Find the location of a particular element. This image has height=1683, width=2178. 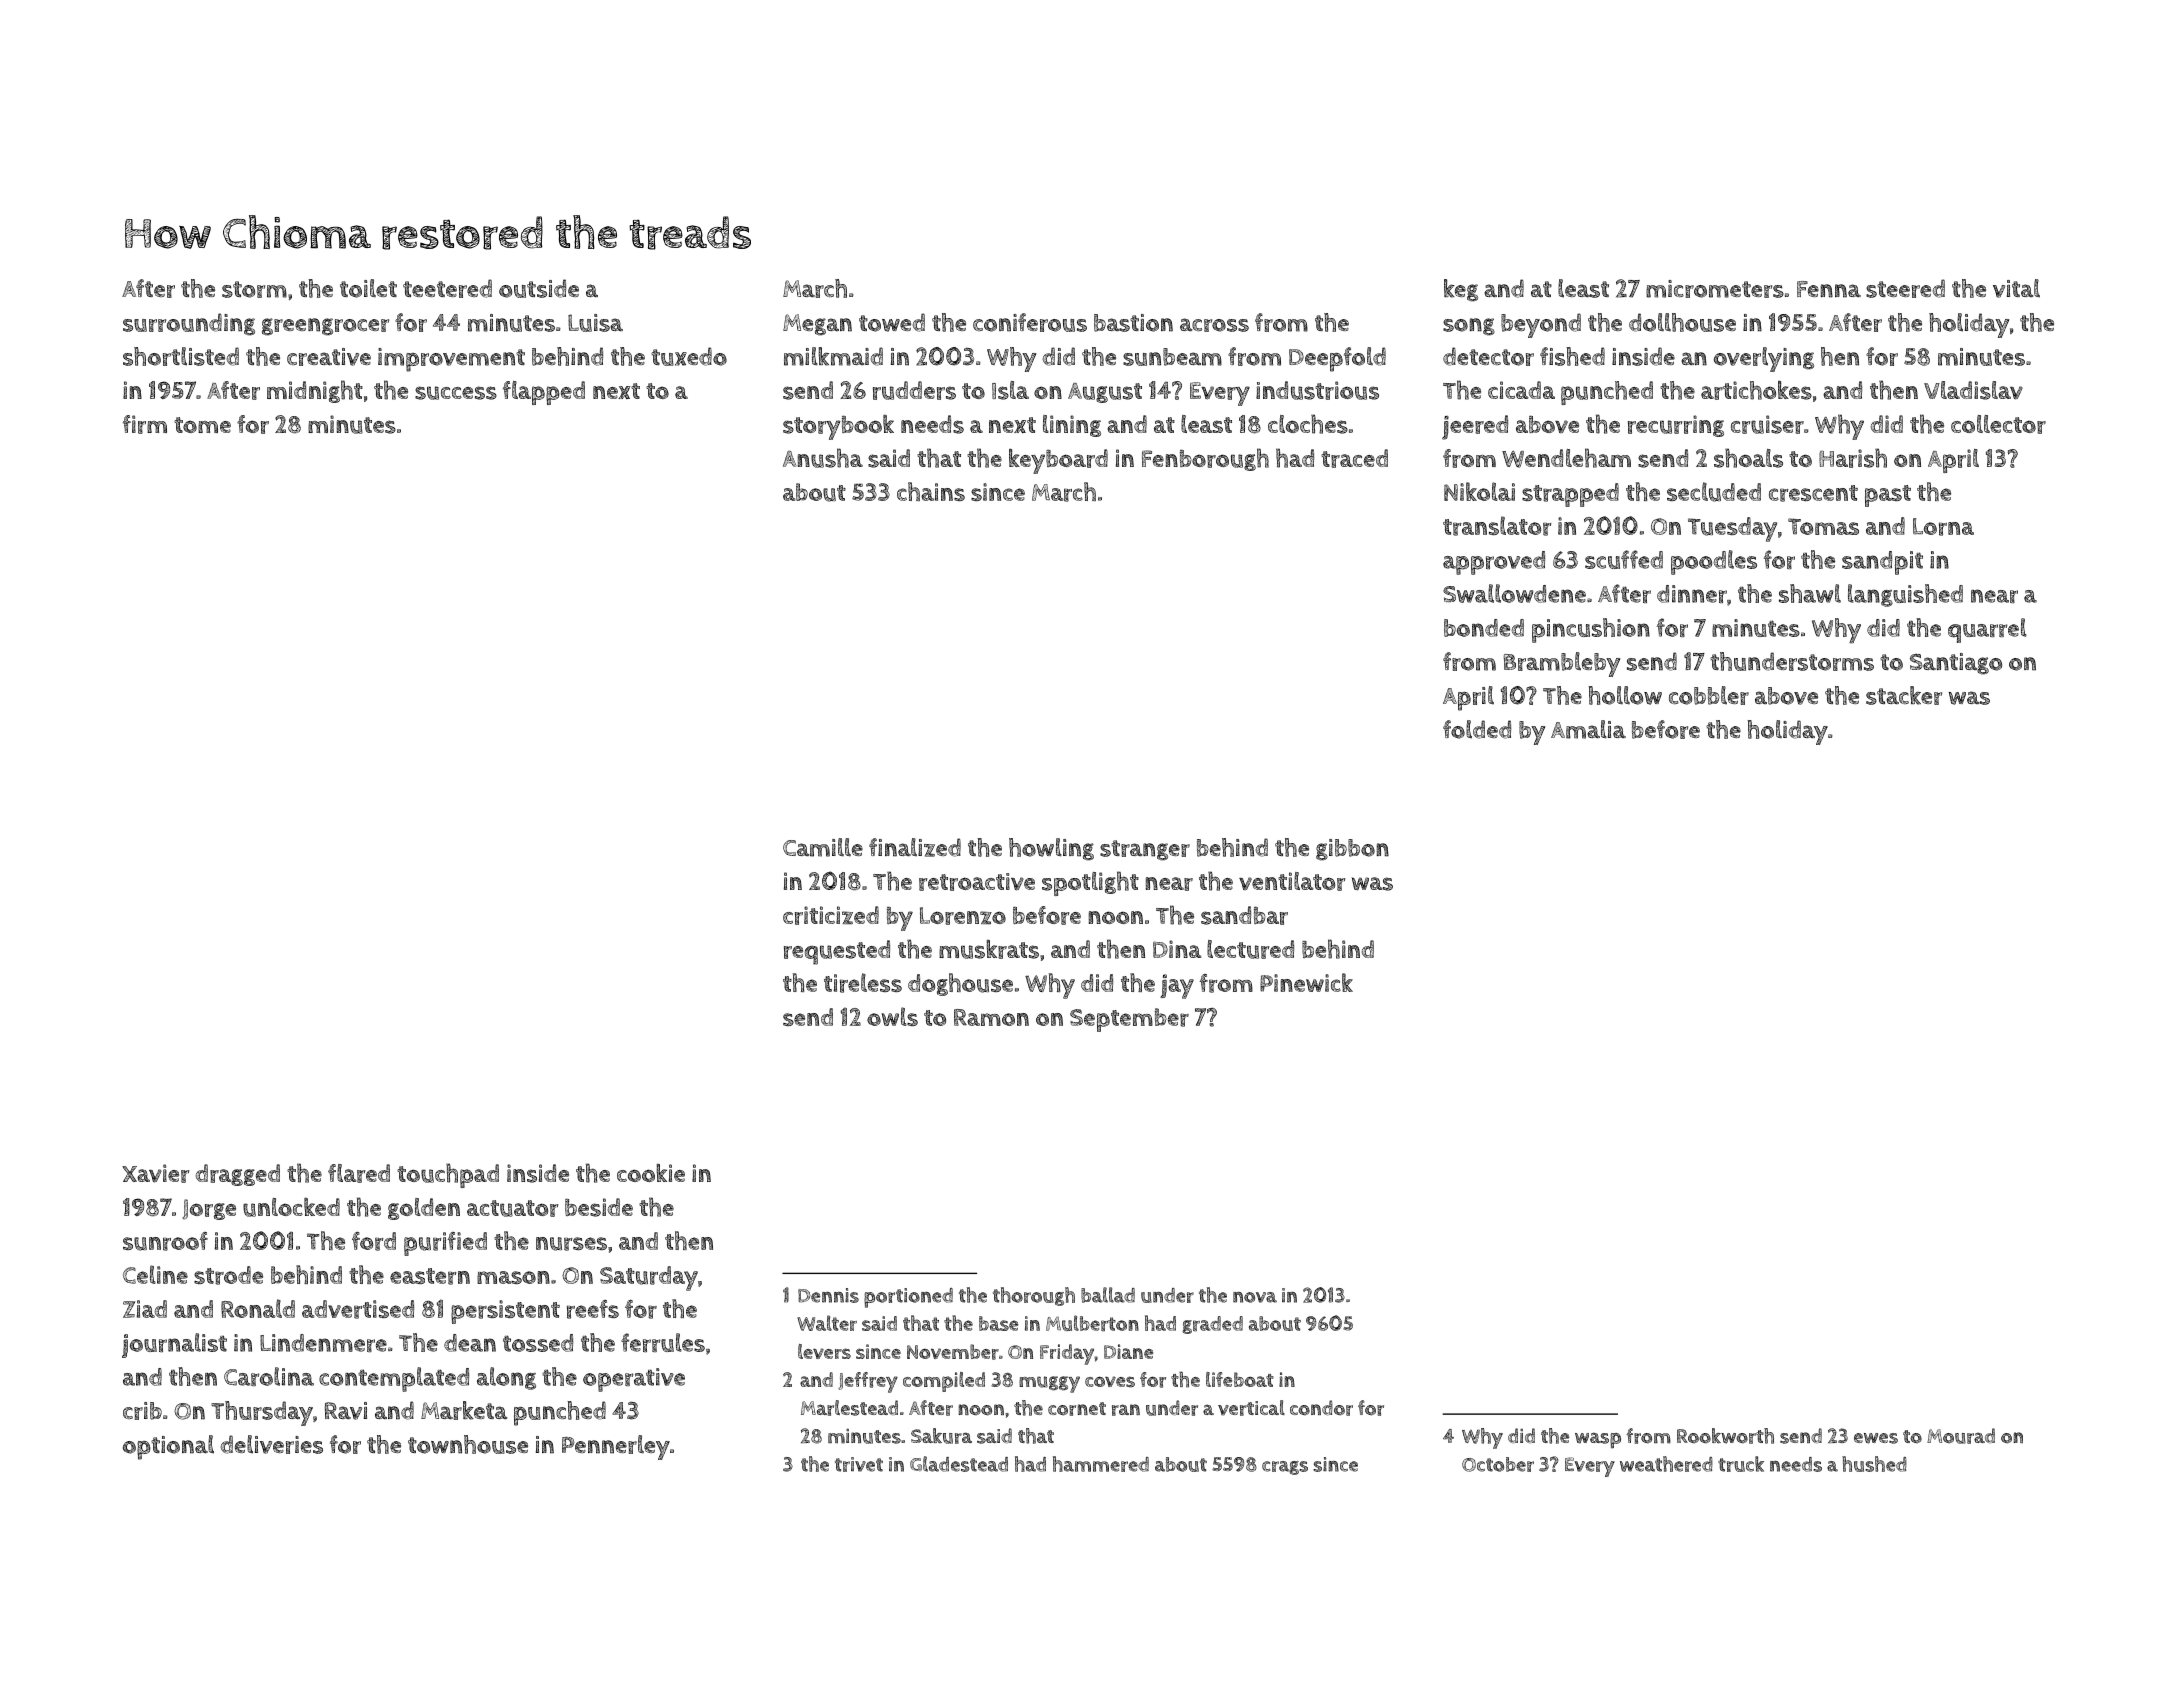

past is located at coordinates (1888, 496).
